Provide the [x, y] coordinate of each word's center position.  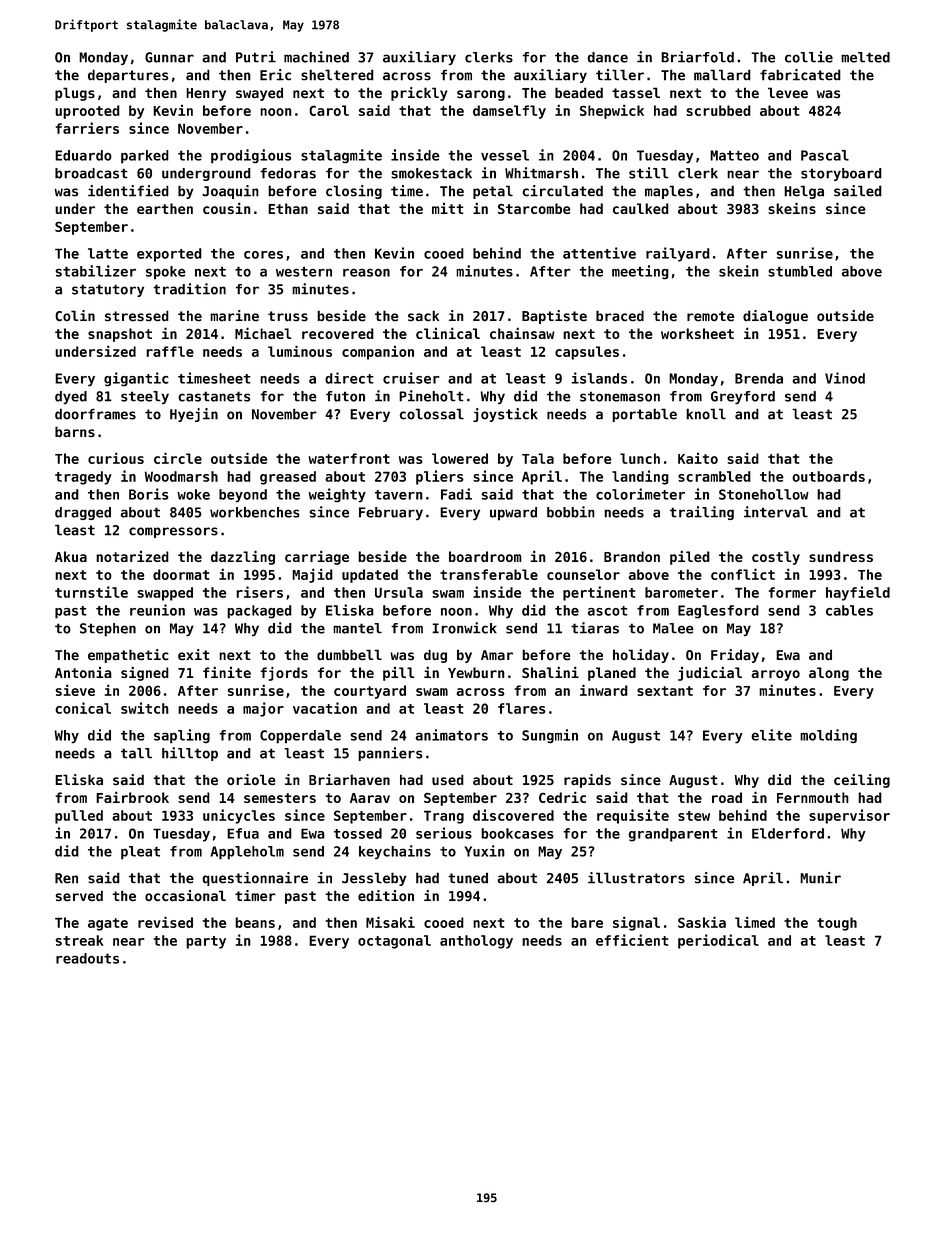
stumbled [800, 271]
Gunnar [169, 57]
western [304, 272]
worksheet [697, 333]
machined [316, 57]
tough [837, 924]
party [206, 942]
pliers [440, 477]
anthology [476, 942]
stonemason [620, 396]
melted [865, 57]
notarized [132, 556]
